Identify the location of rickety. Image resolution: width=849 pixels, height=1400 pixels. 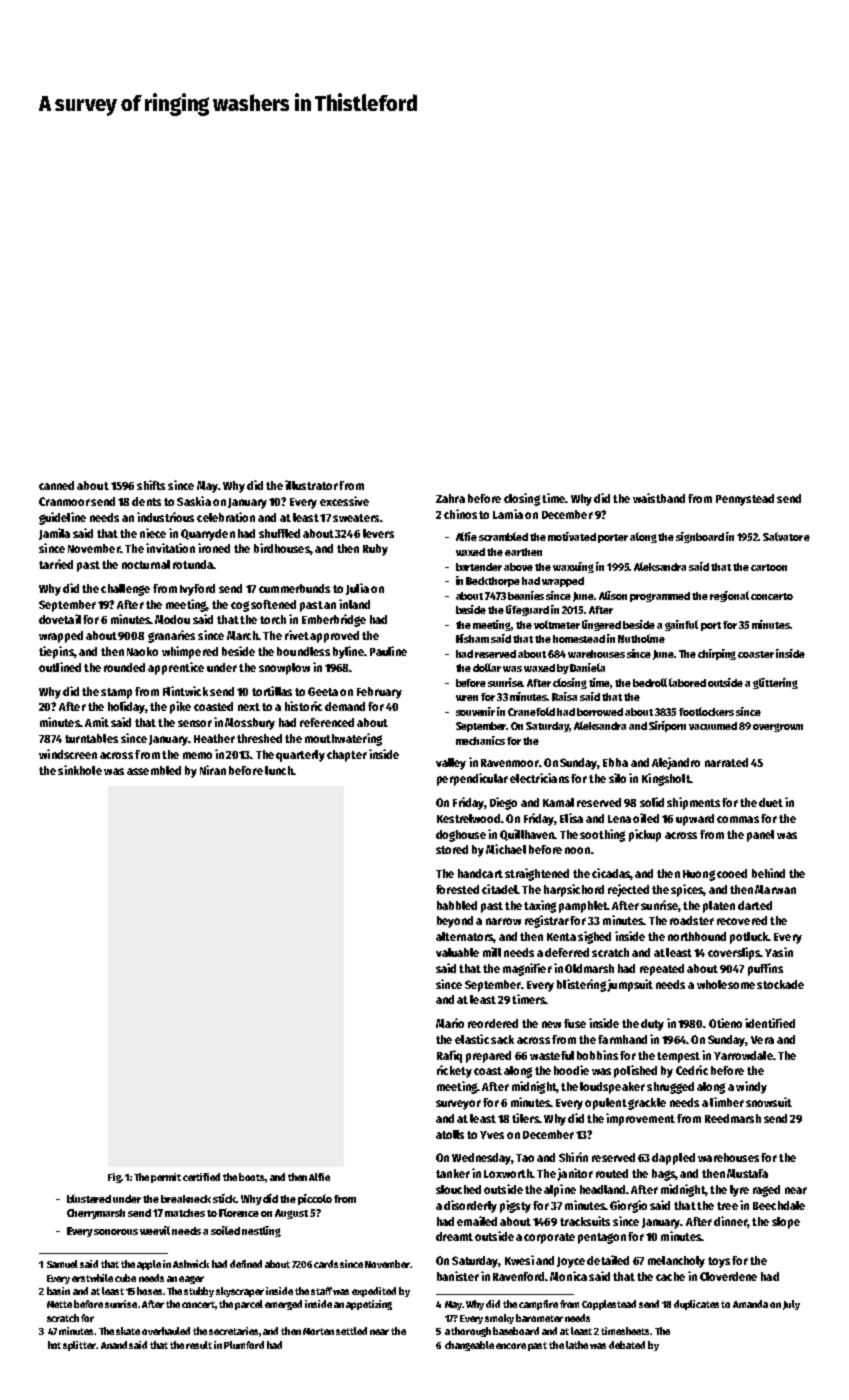
(454, 1071).
